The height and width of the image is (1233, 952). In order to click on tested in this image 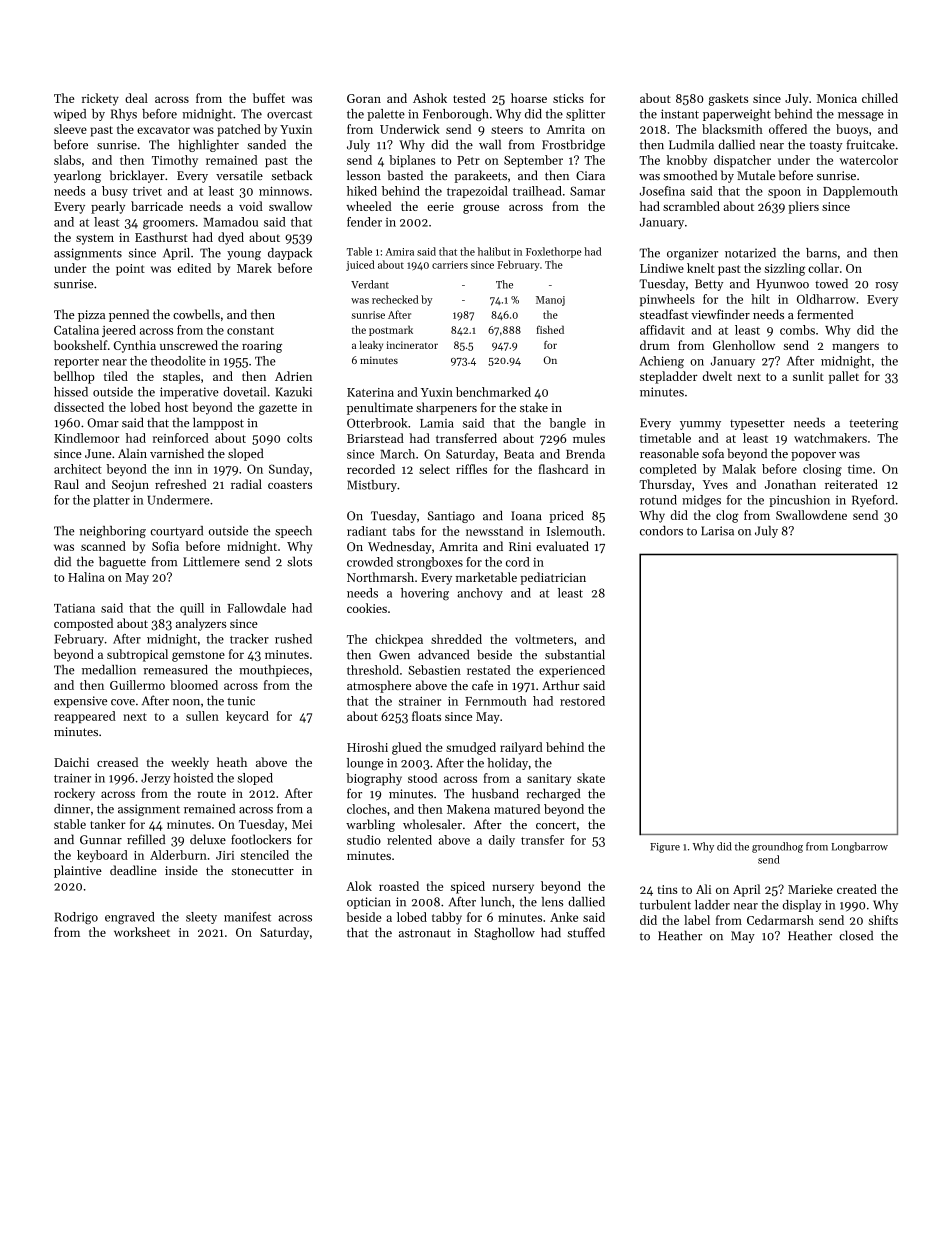, I will do `click(469, 98)`.
